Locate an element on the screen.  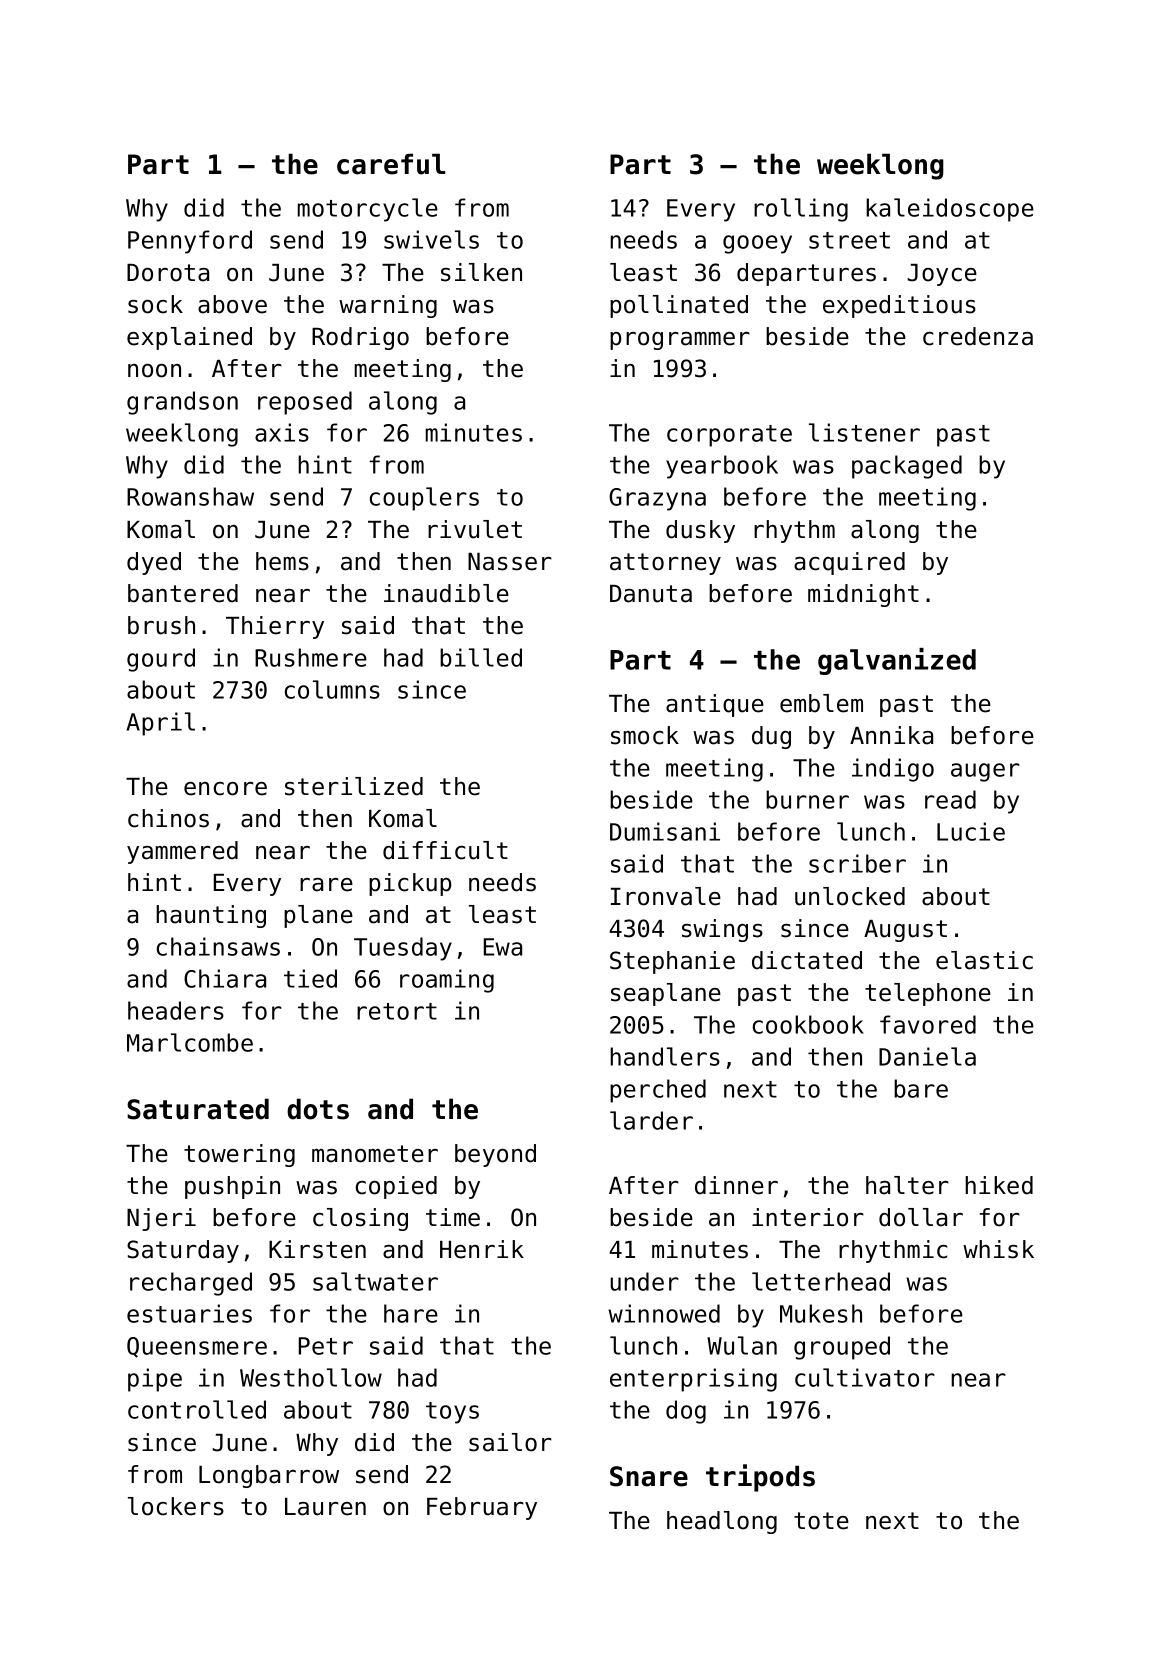
careful is located at coordinates (391, 164).
